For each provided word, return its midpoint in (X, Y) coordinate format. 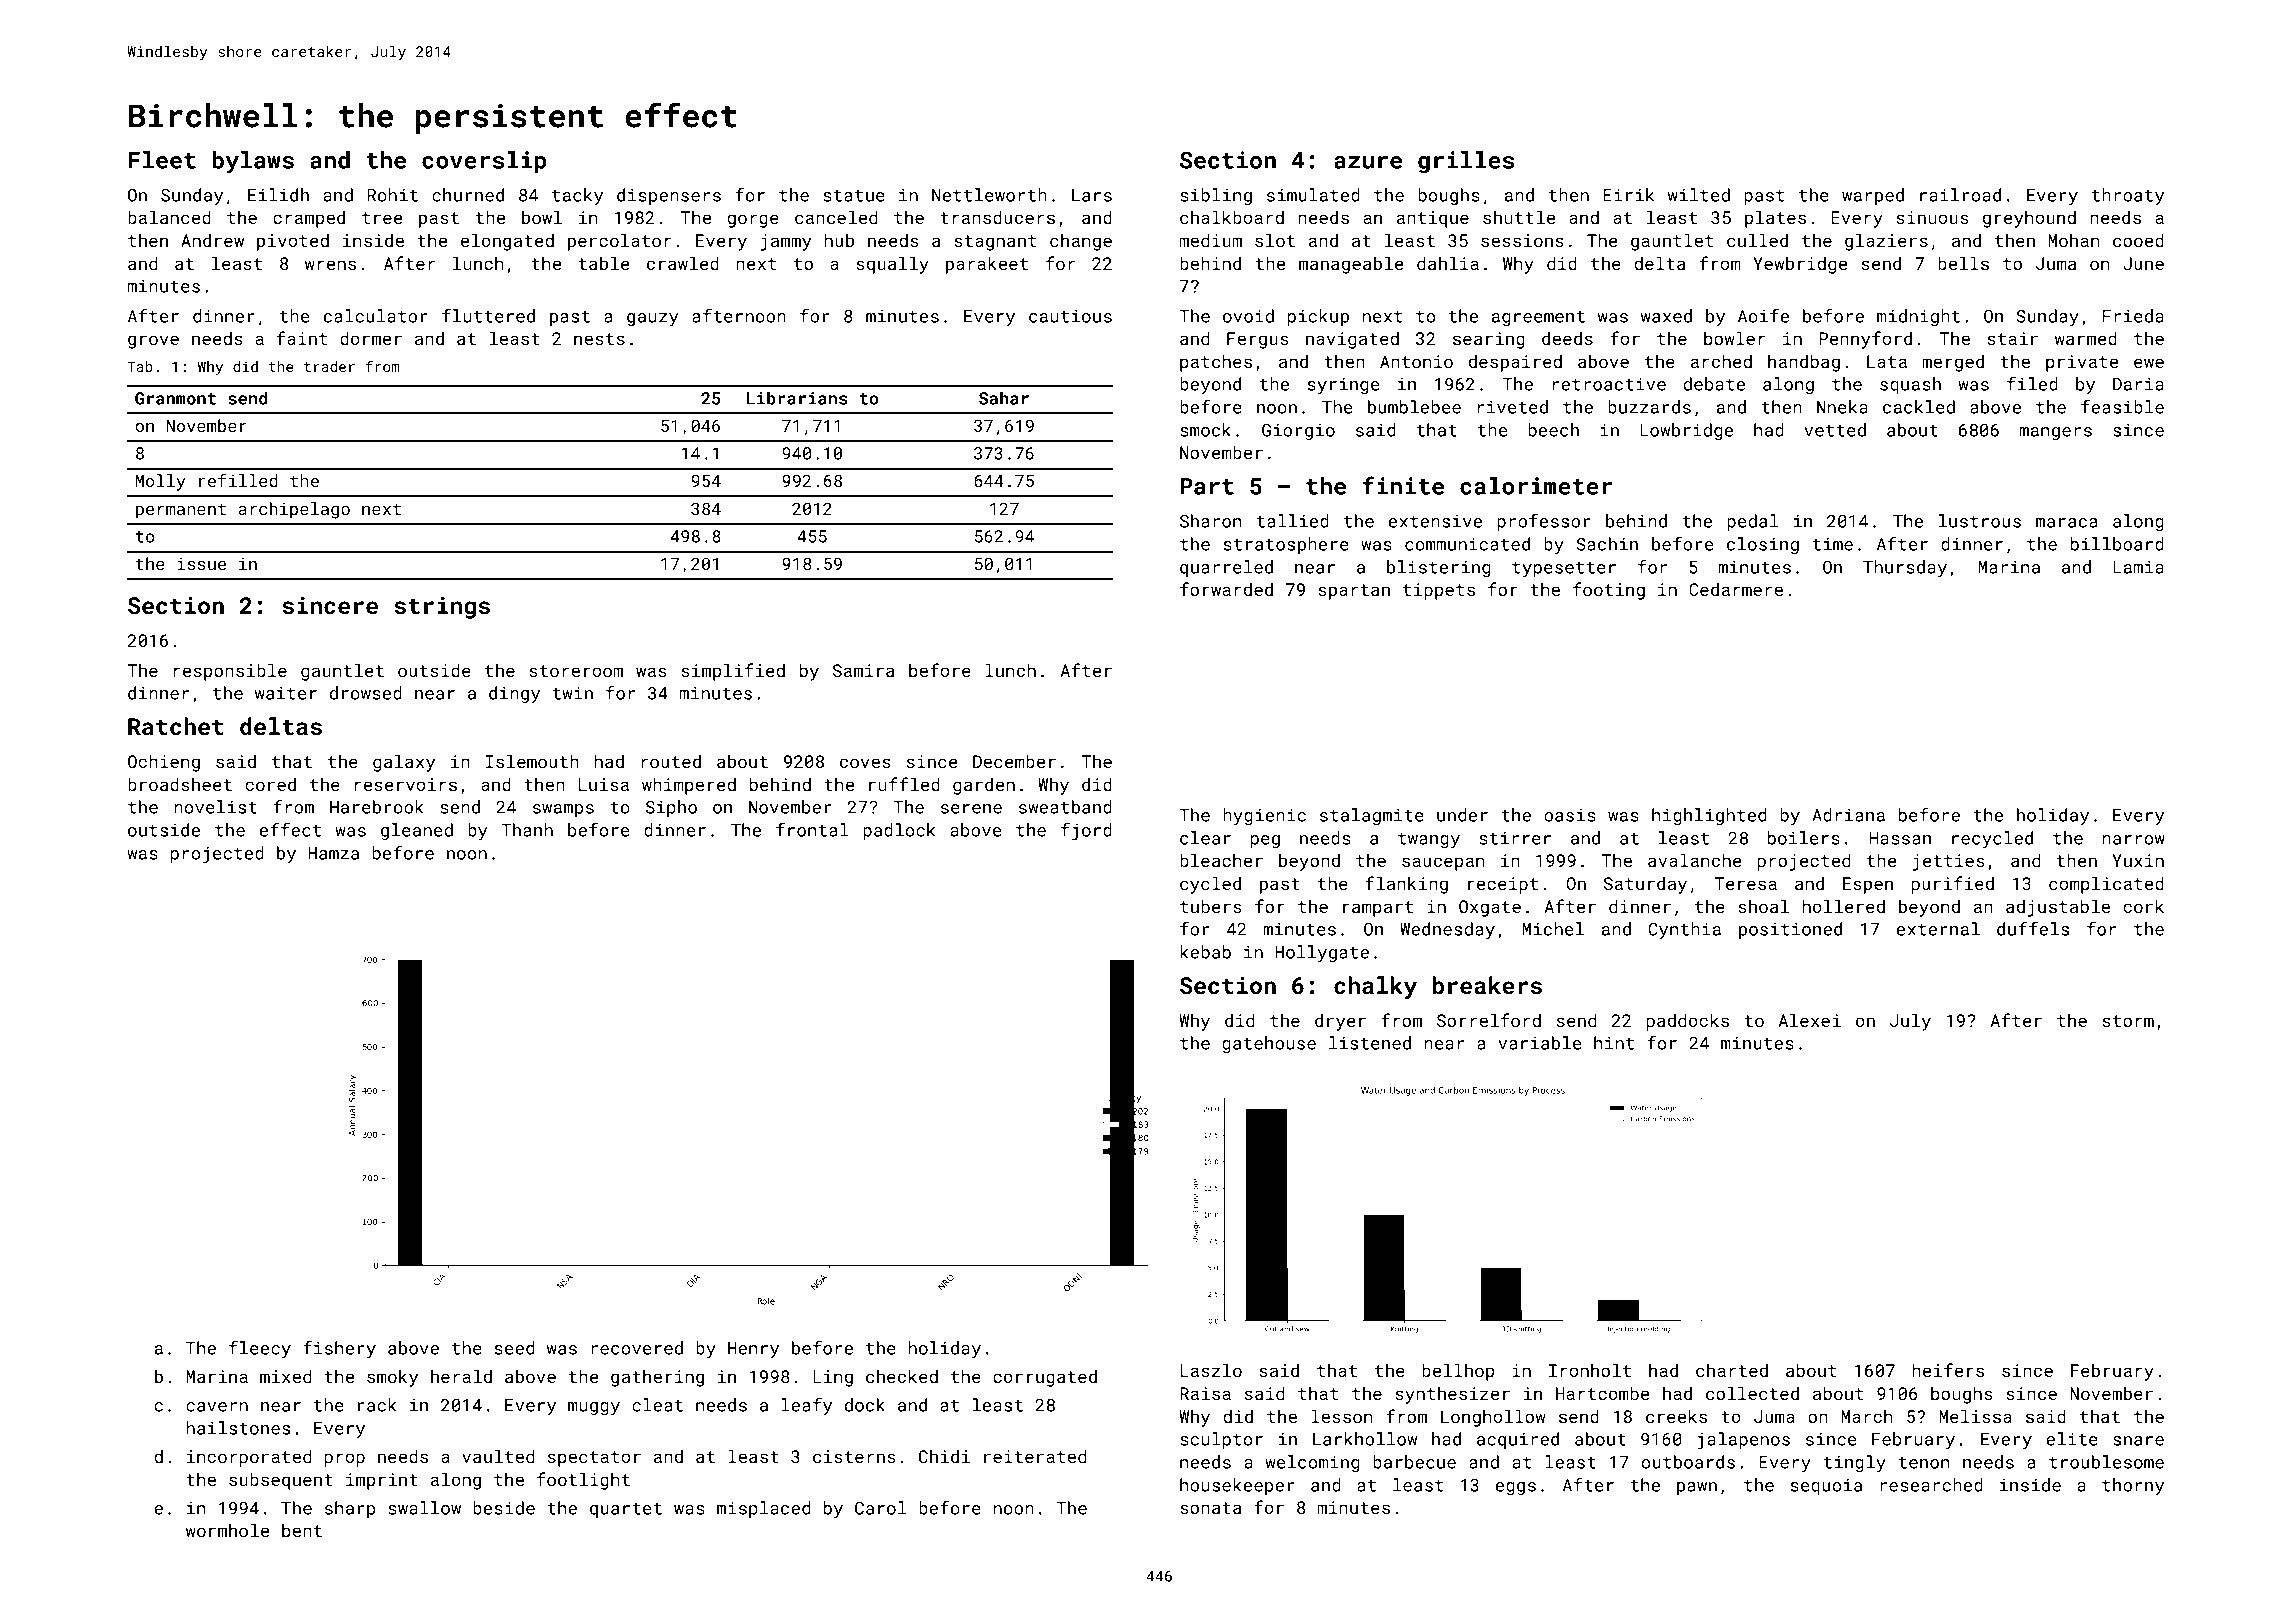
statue (854, 196)
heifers (1948, 1370)
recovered (637, 1348)
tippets (1439, 591)
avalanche (1695, 860)
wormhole (227, 1530)
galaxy (404, 763)
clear (1205, 838)
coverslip (484, 162)
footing (1609, 591)
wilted (1699, 195)
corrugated (1045, 1378)
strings (442, 608)
